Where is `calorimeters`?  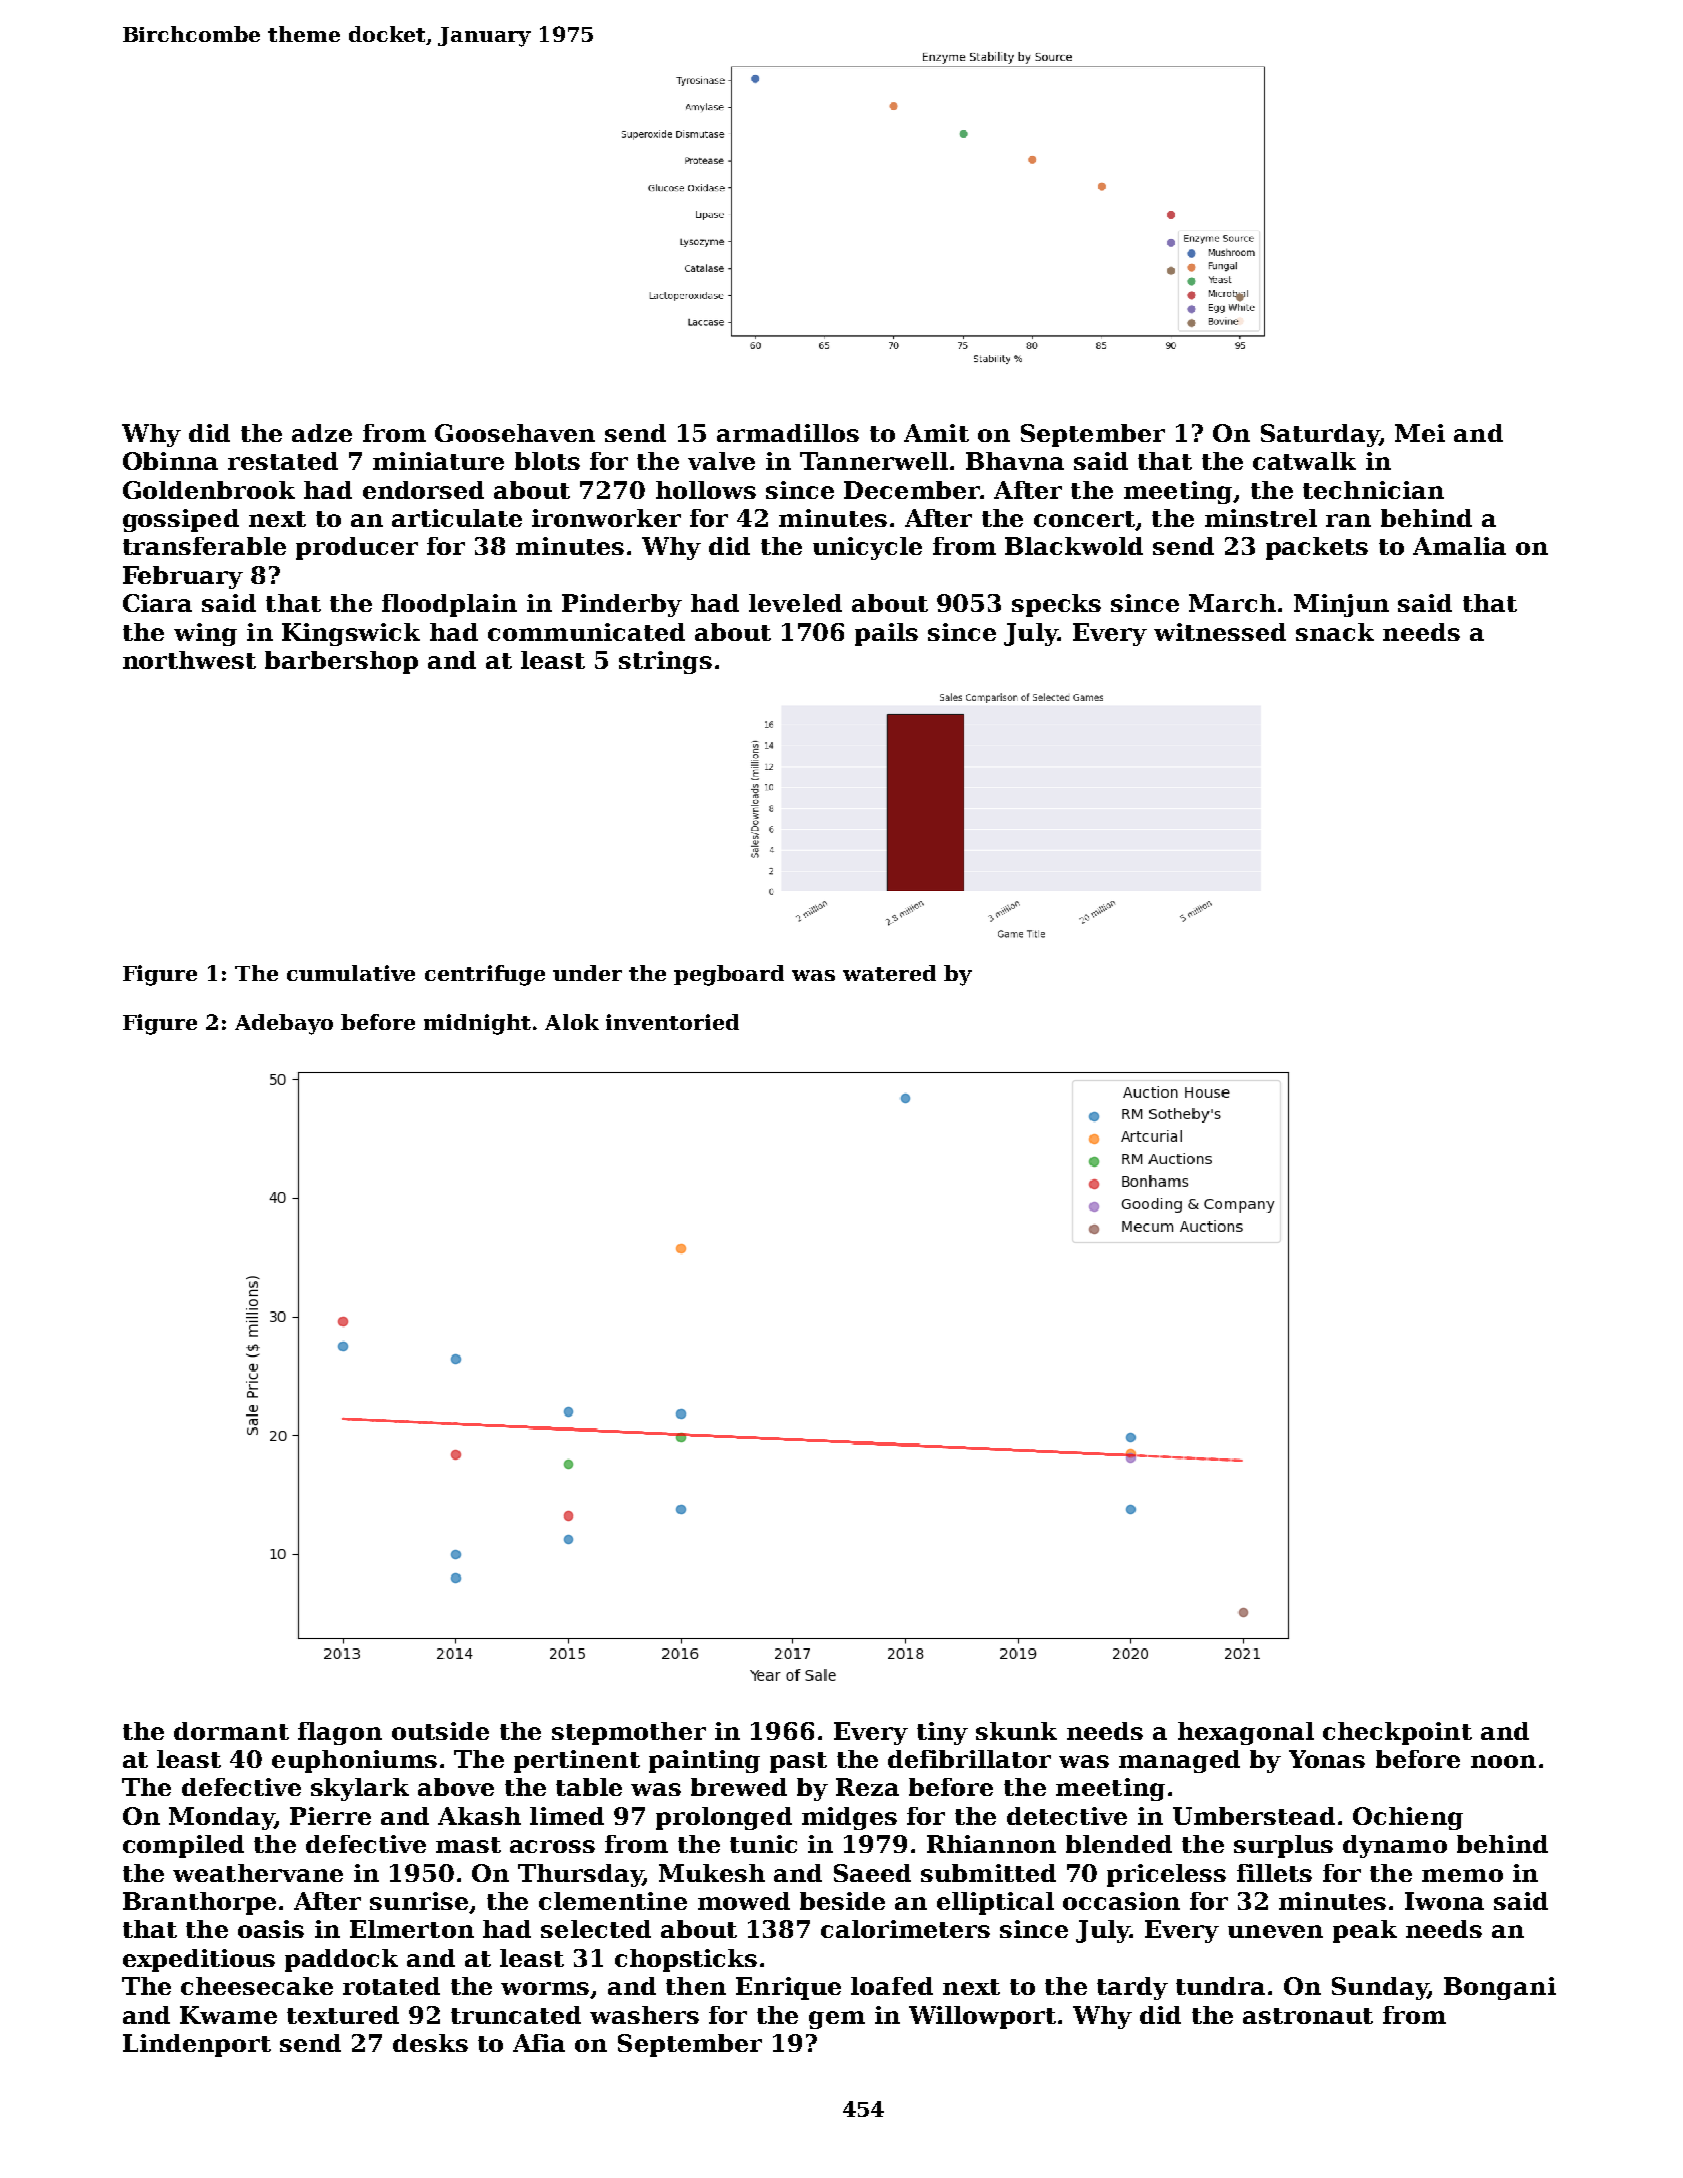
calorimeters is located at coordinates (905, 1929).
